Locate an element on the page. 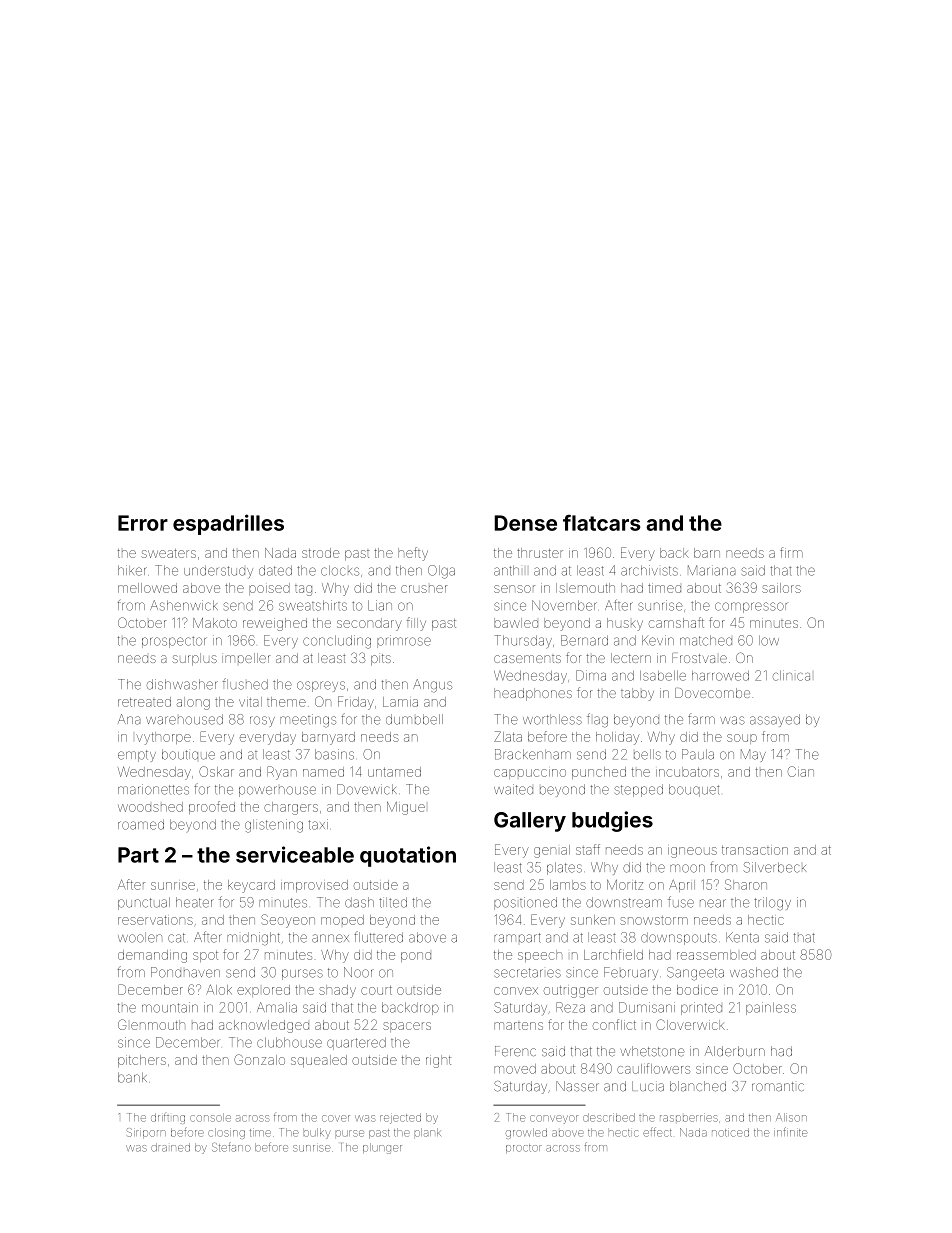 The width and height of the image is (952, 1233). serviceable is located at coordinates (295, 854).
